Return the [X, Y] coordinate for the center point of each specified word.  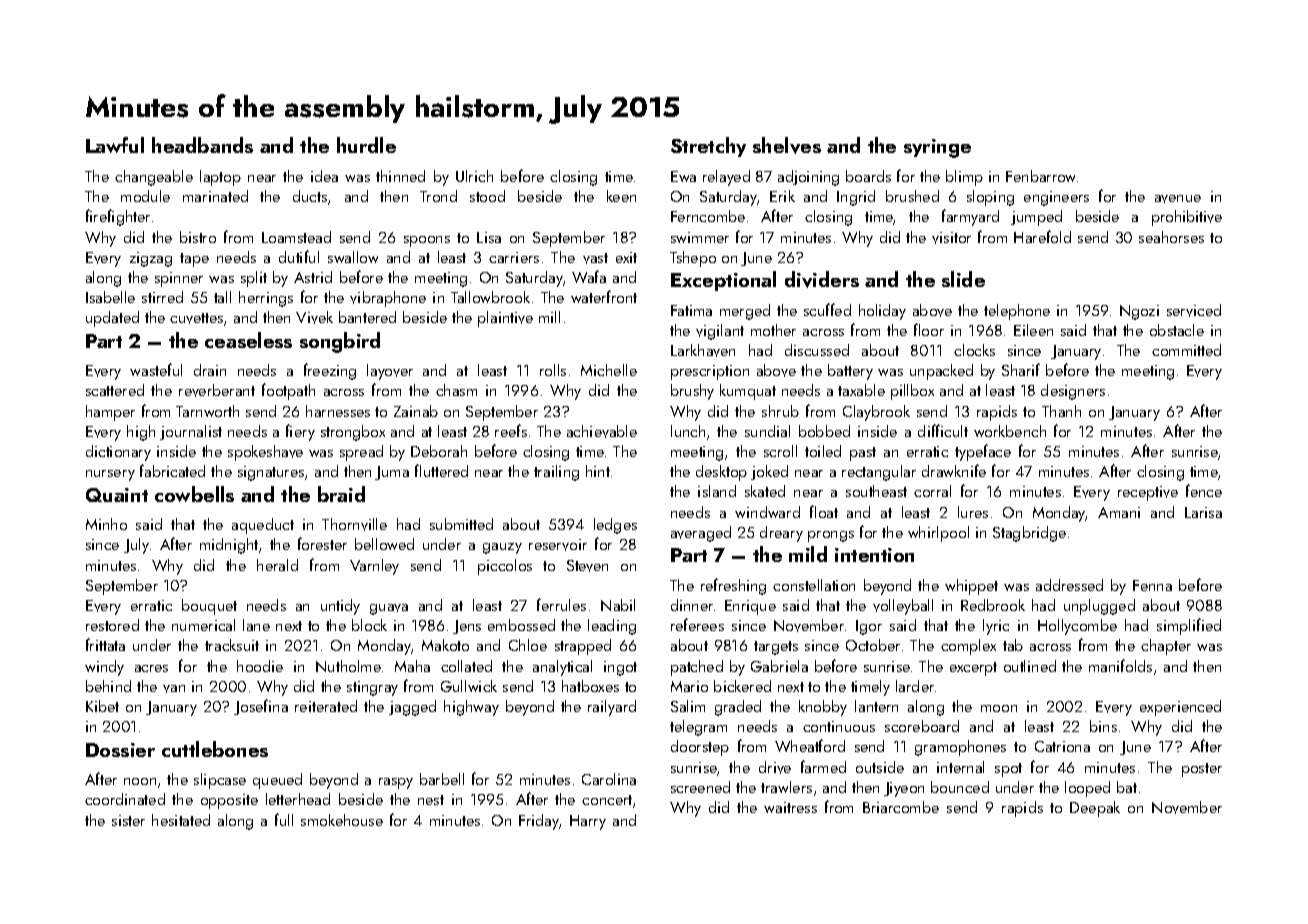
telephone [1017, 312]
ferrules [561, 604]
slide [963, 279]
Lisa [489, 237]
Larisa [1203, 512]
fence [1204, 490]
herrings [266, 299]
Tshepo [693, 259]
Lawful [115, 145]
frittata [105, 644]
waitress [790, 807]
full [284, 819]
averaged [701, 534]
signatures [271, 473]
